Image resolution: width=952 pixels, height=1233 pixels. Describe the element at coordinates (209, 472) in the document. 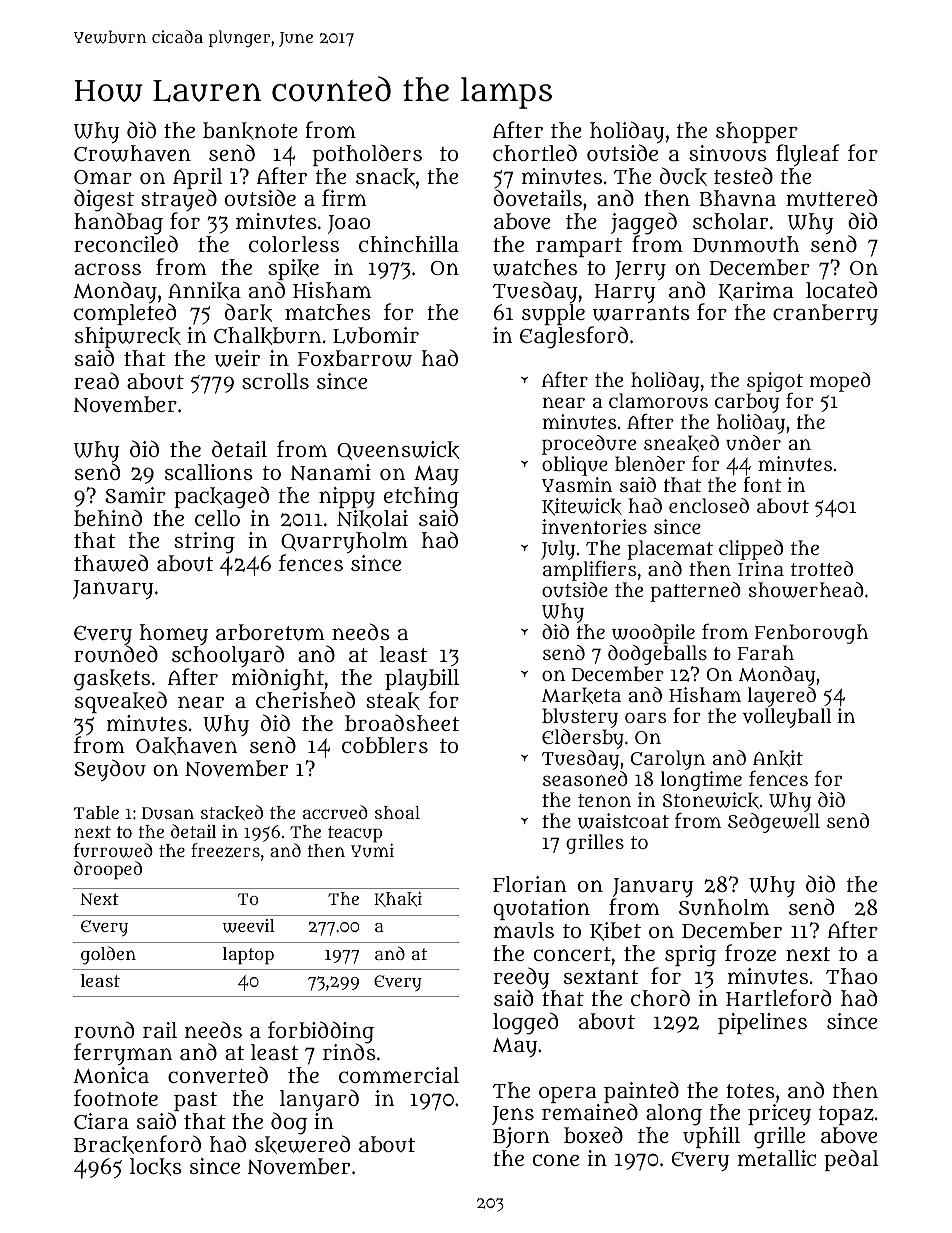

I see `scallions` at that location.
